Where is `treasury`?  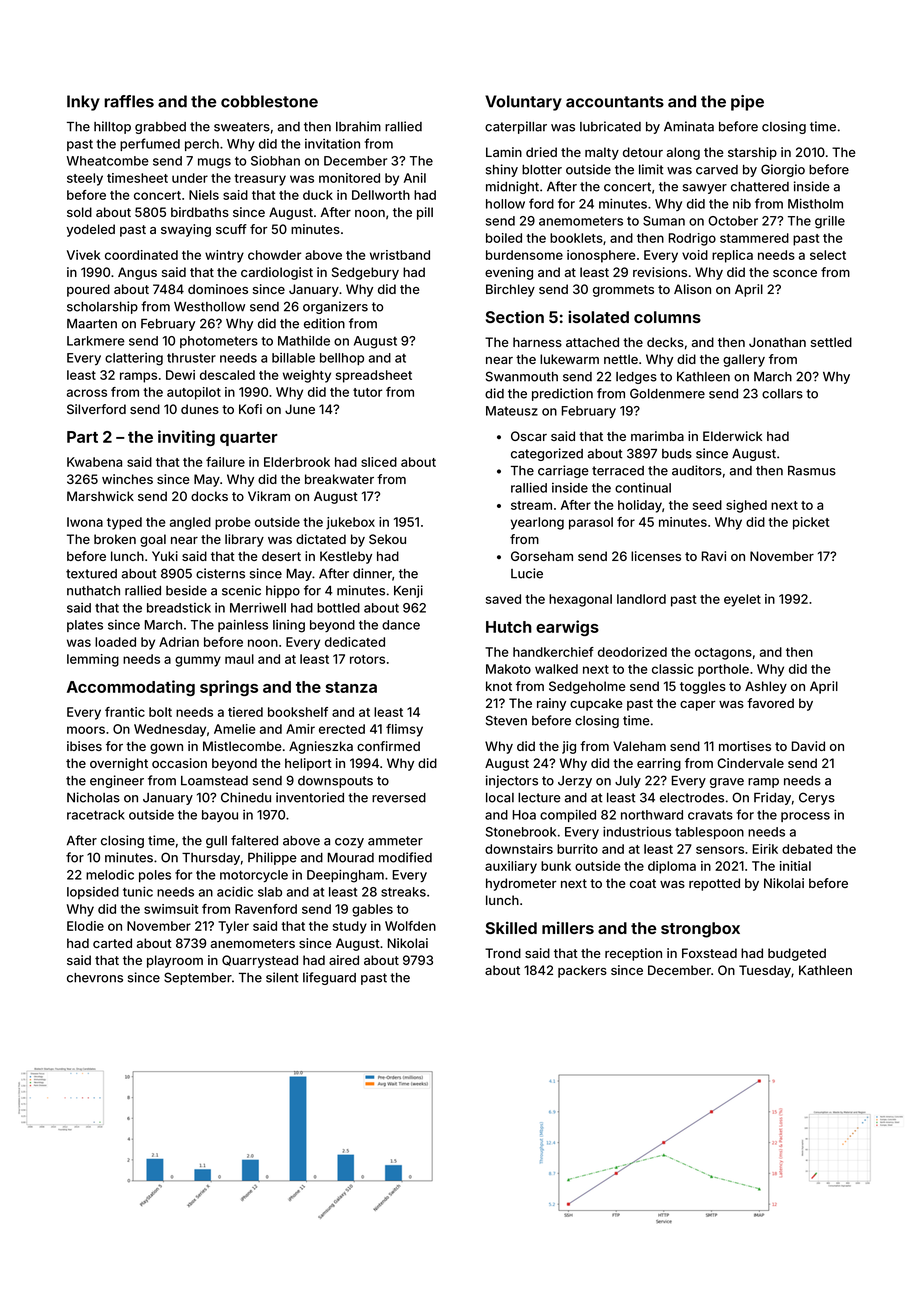 treasury is located at coordinates (260, 180).
